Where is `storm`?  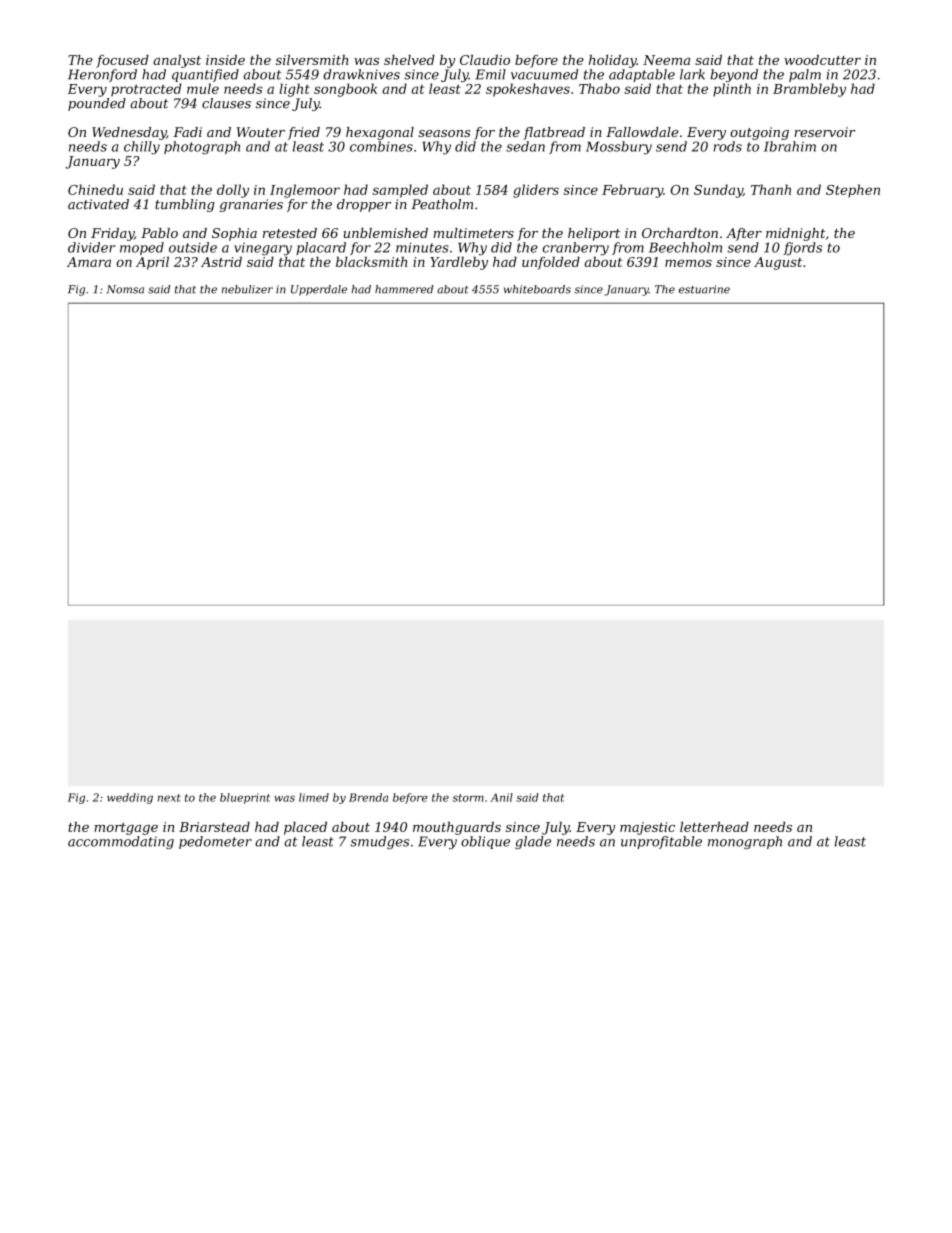 storm is located at coordinates (468, 798).
